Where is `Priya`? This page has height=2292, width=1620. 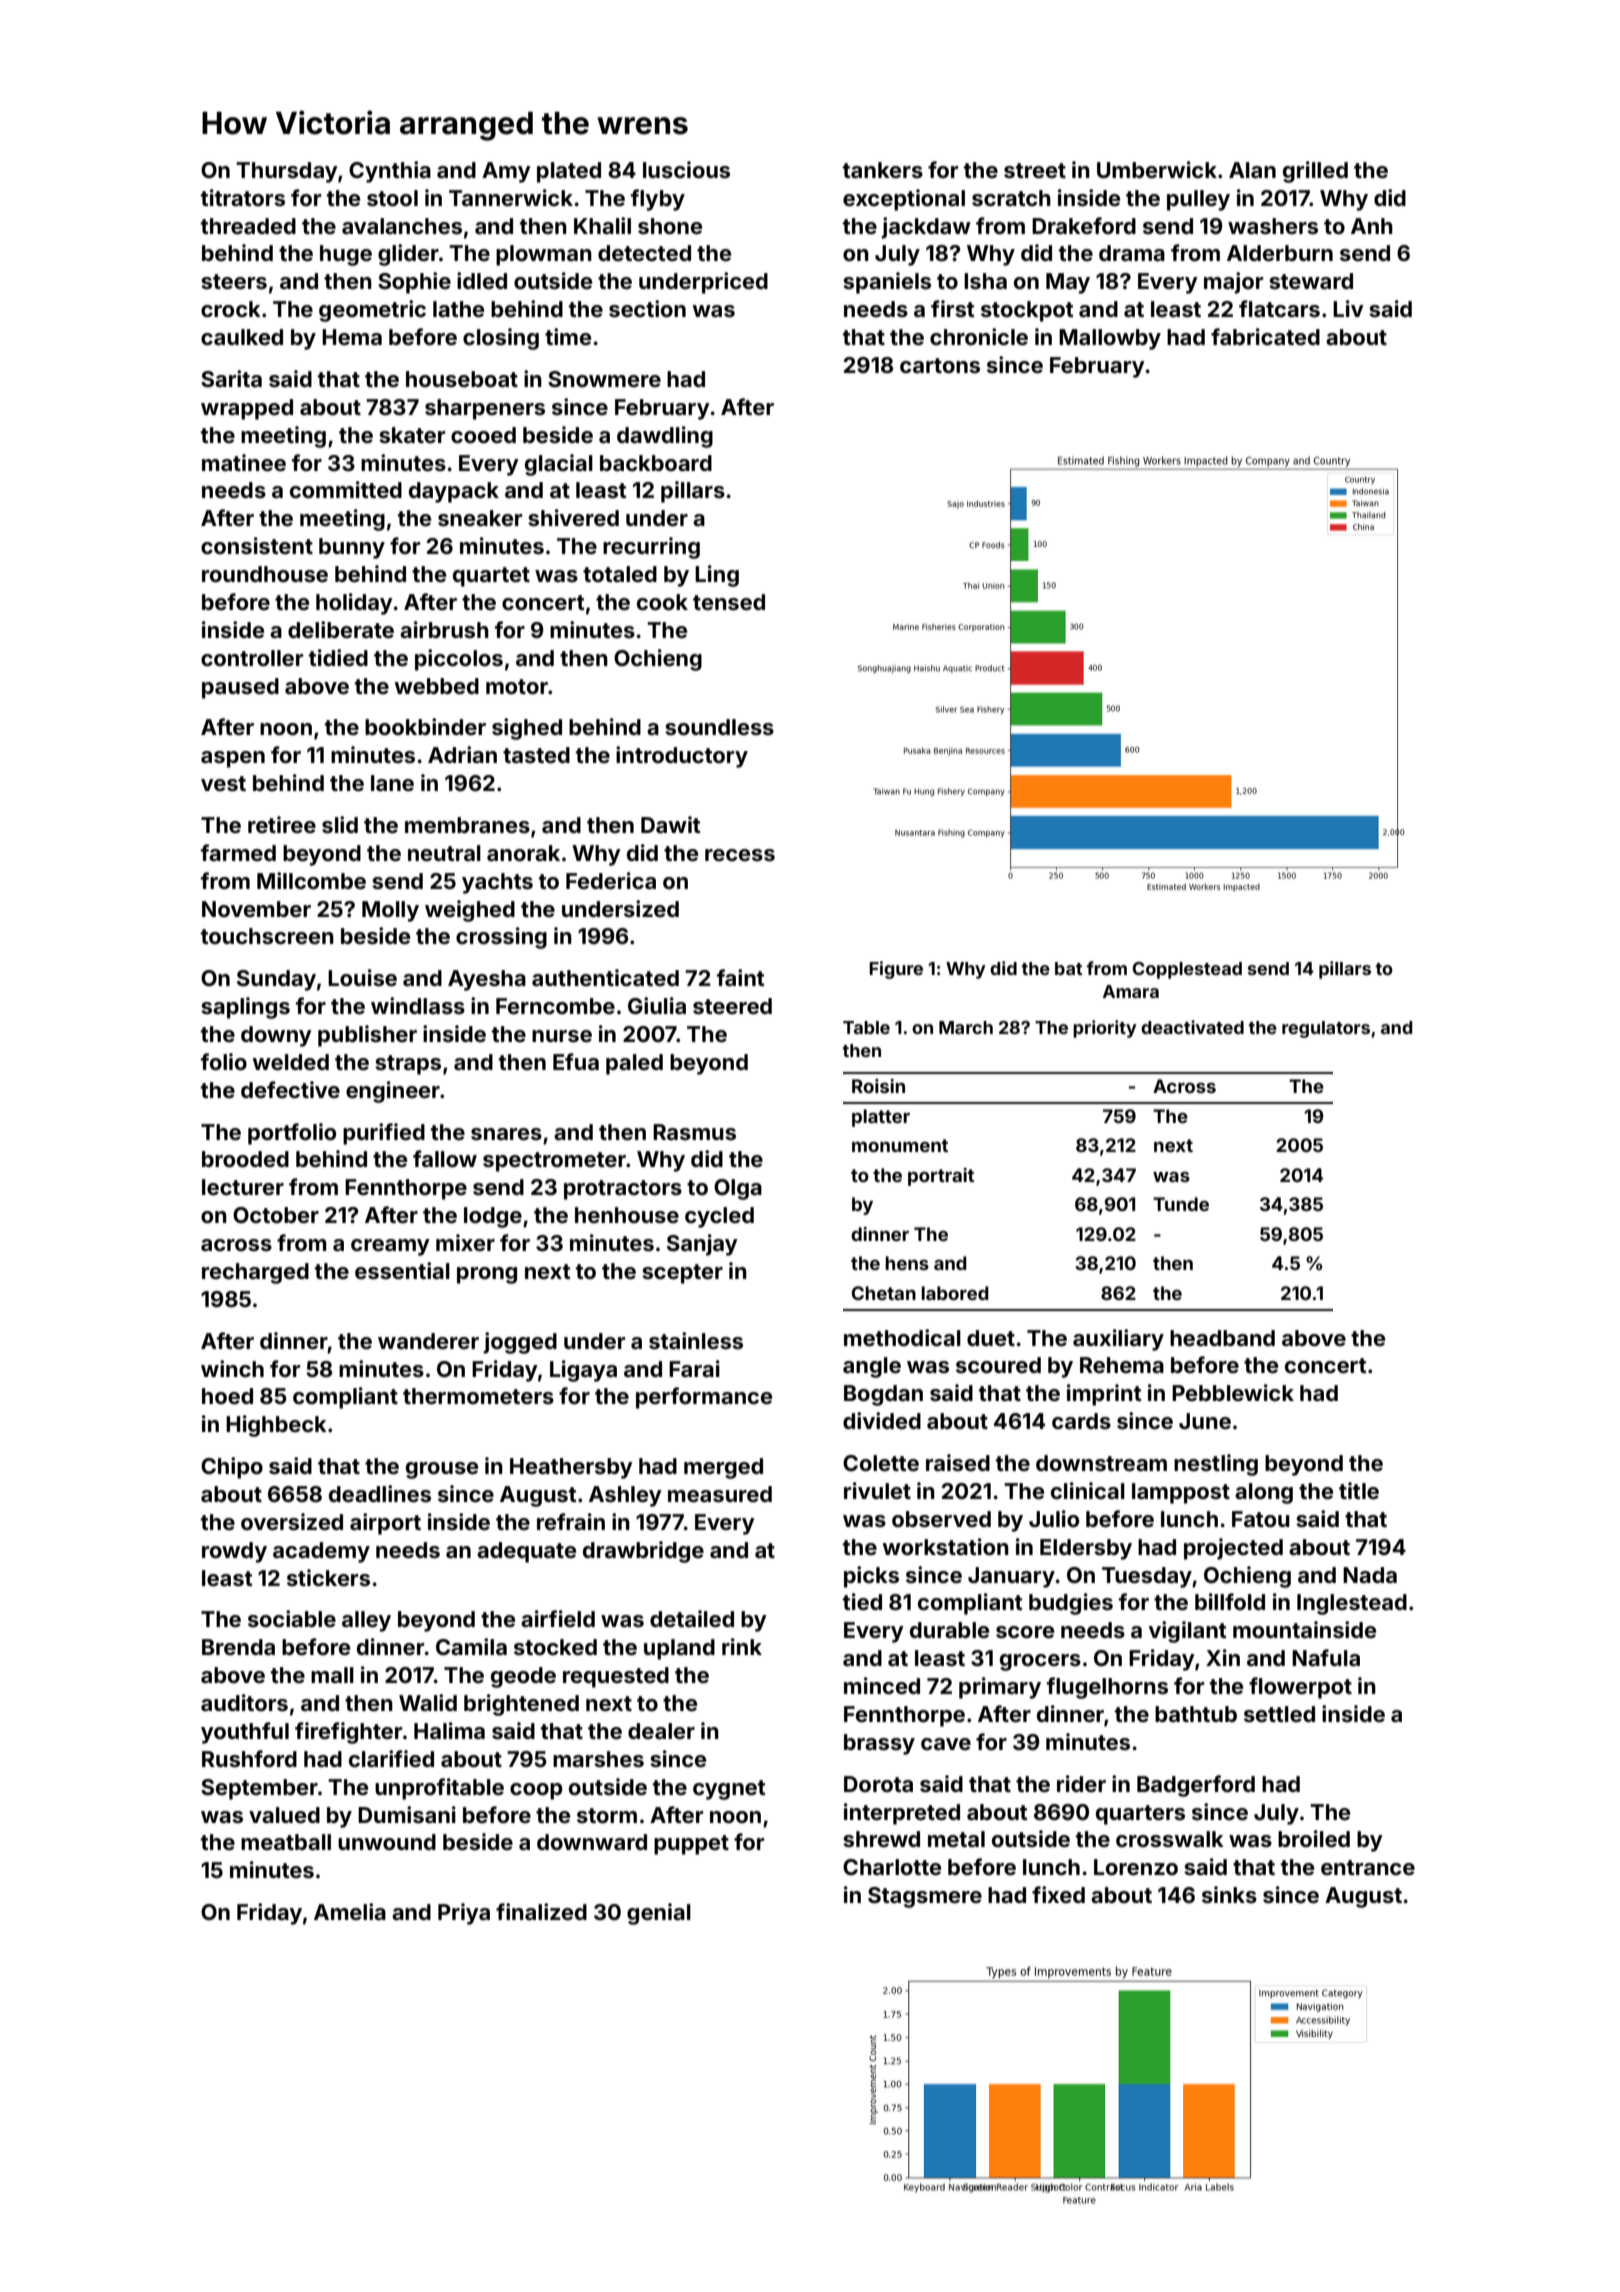 Priya is located at coordinates (464, 1914).
